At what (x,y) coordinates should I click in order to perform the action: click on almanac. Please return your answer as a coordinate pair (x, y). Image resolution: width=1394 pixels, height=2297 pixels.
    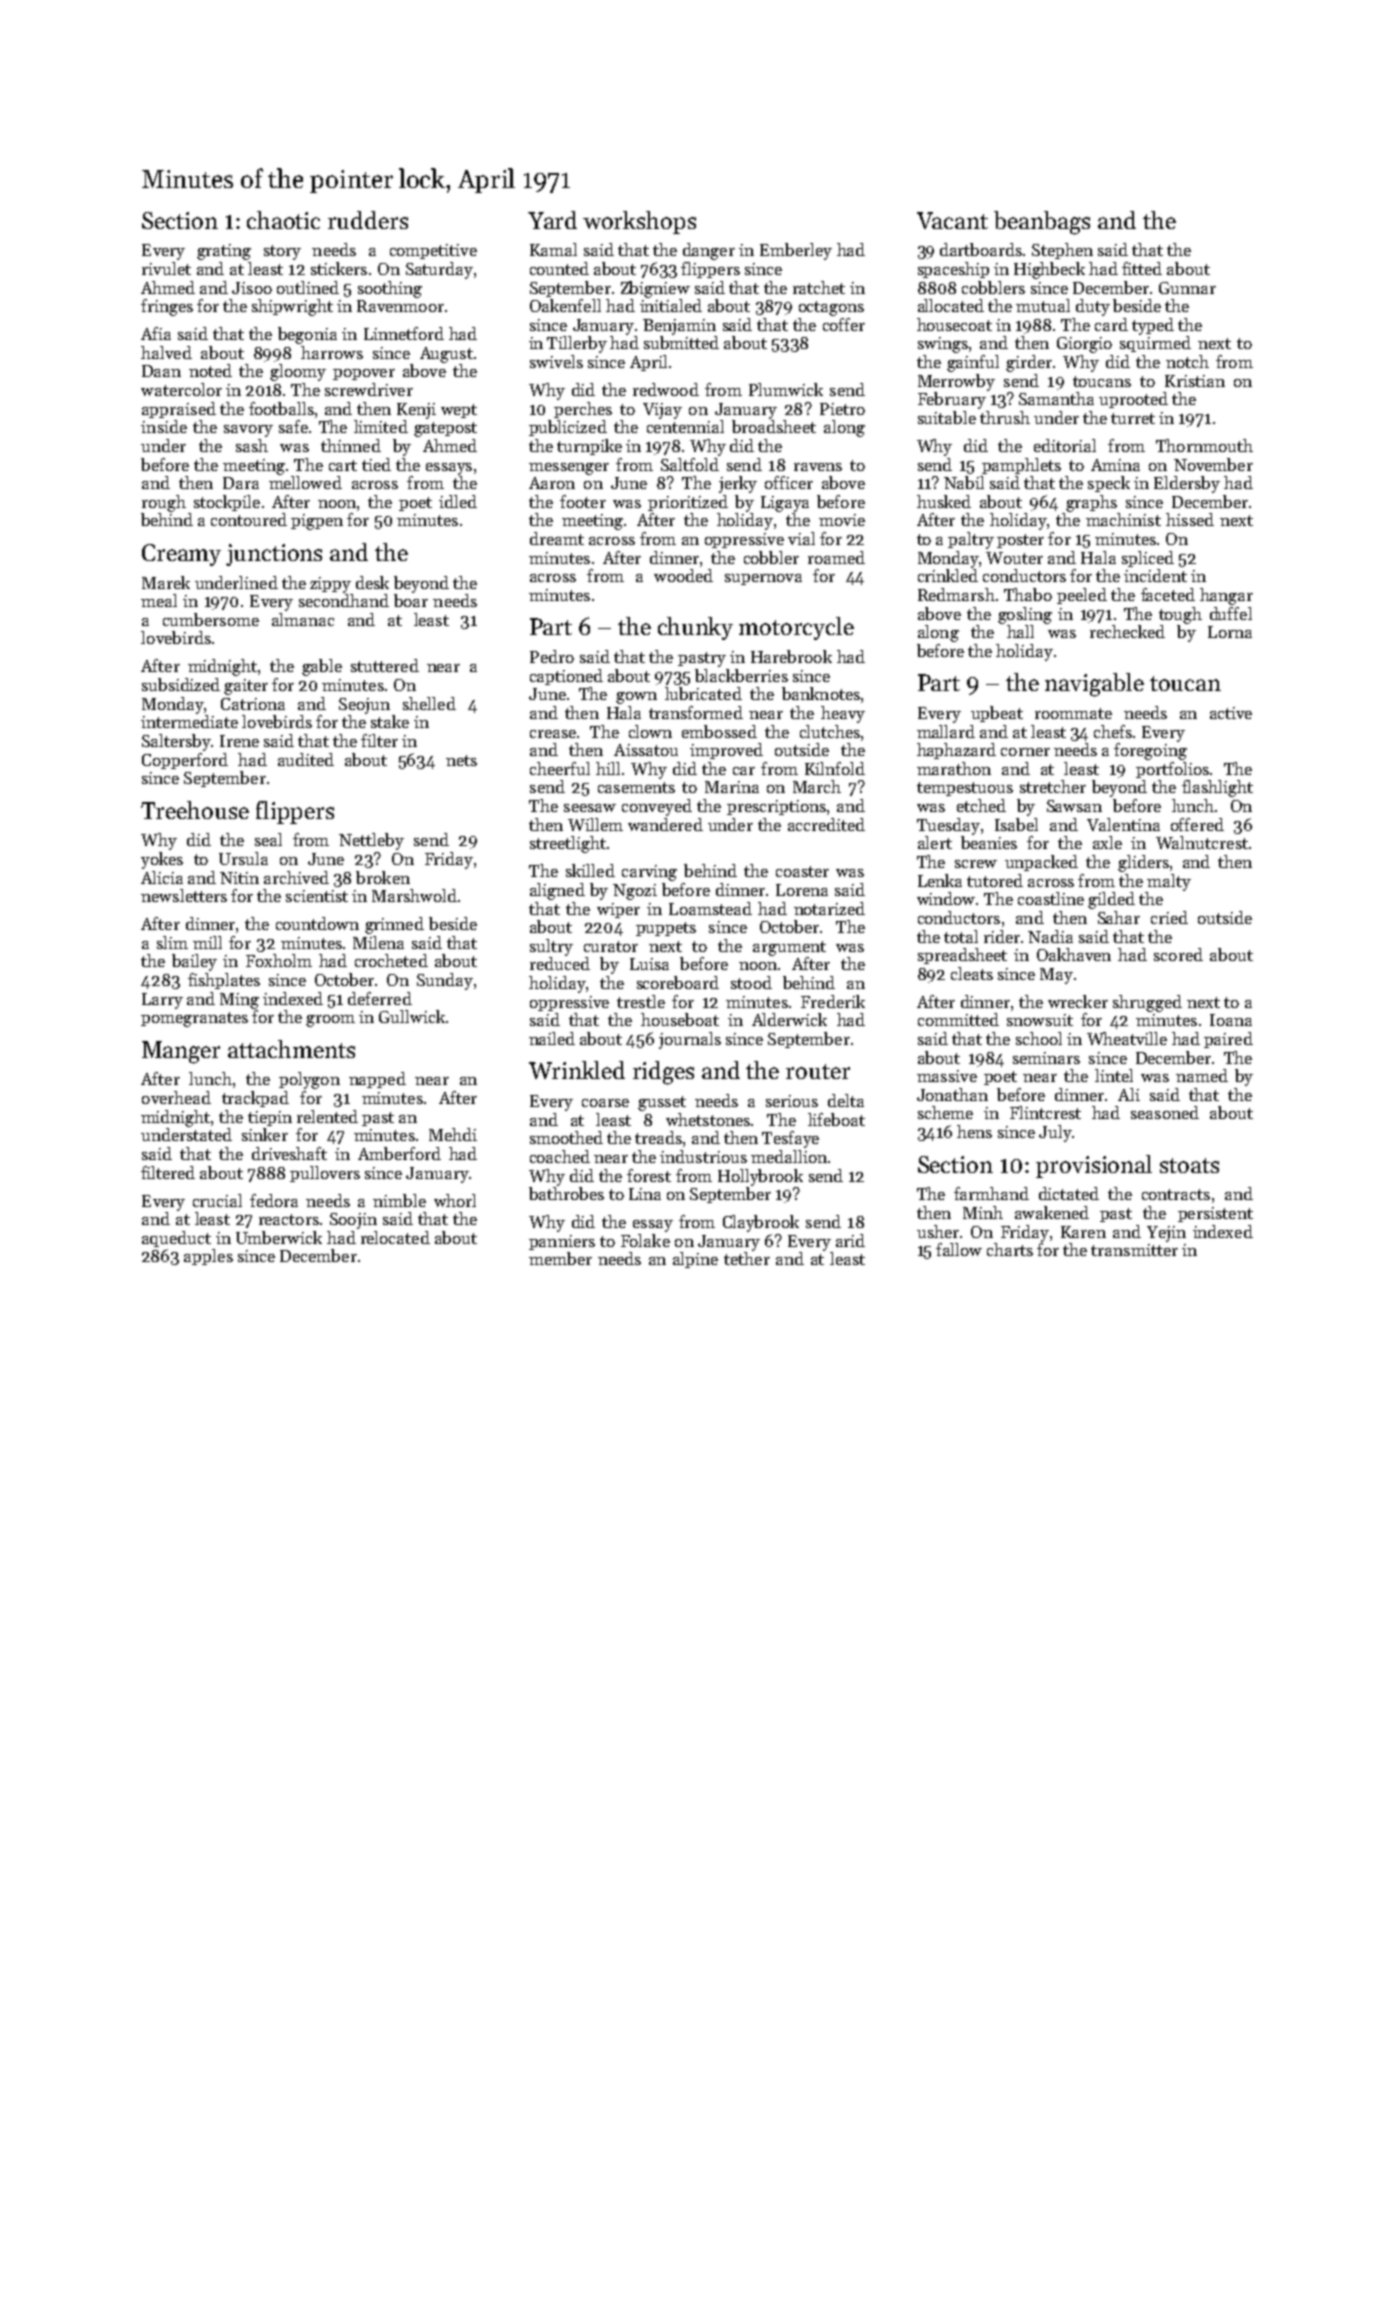
    Looking at the image, I should click on (303, 619).
